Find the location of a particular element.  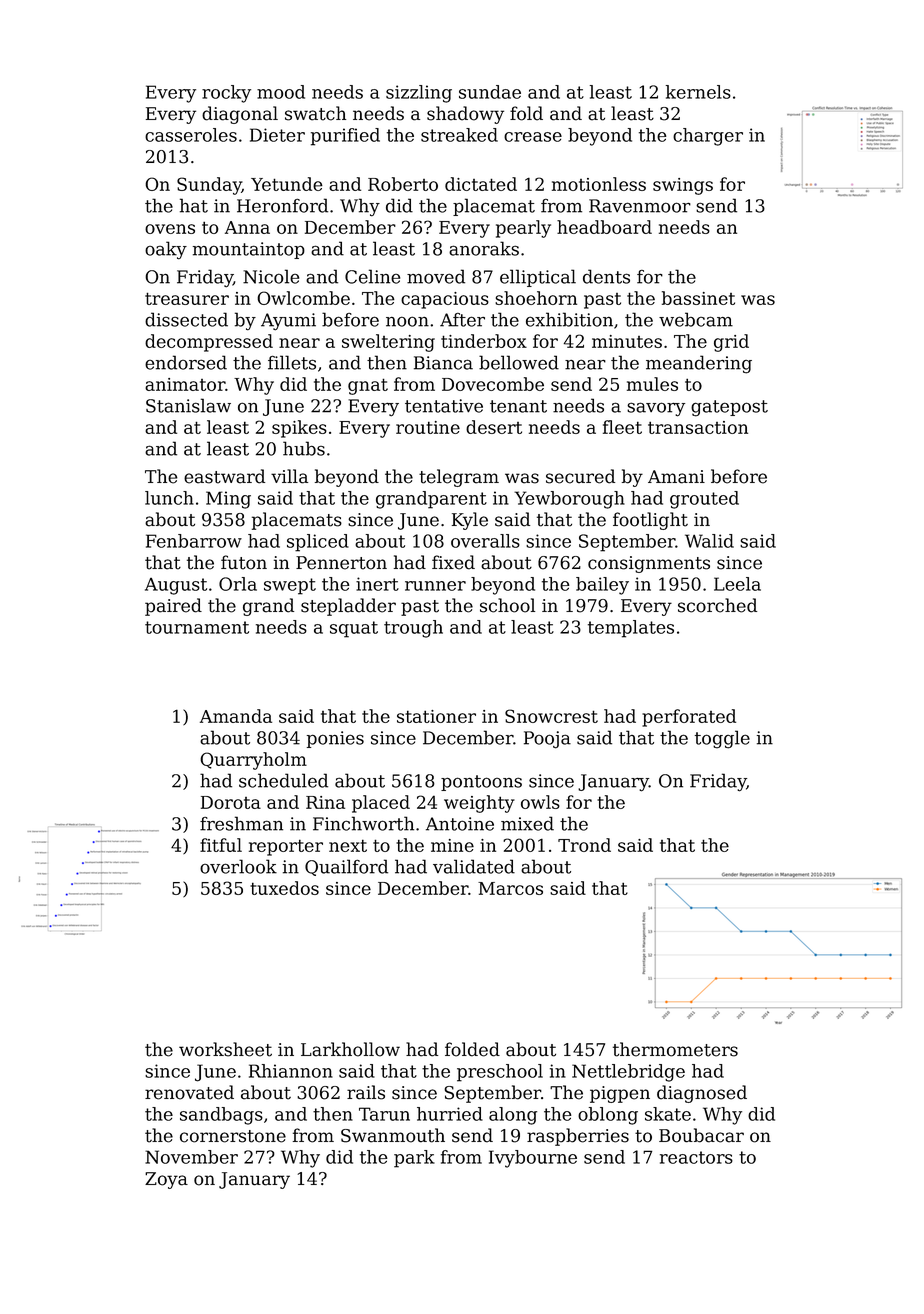

cornerstone is located at coordinates (233, 1136).
